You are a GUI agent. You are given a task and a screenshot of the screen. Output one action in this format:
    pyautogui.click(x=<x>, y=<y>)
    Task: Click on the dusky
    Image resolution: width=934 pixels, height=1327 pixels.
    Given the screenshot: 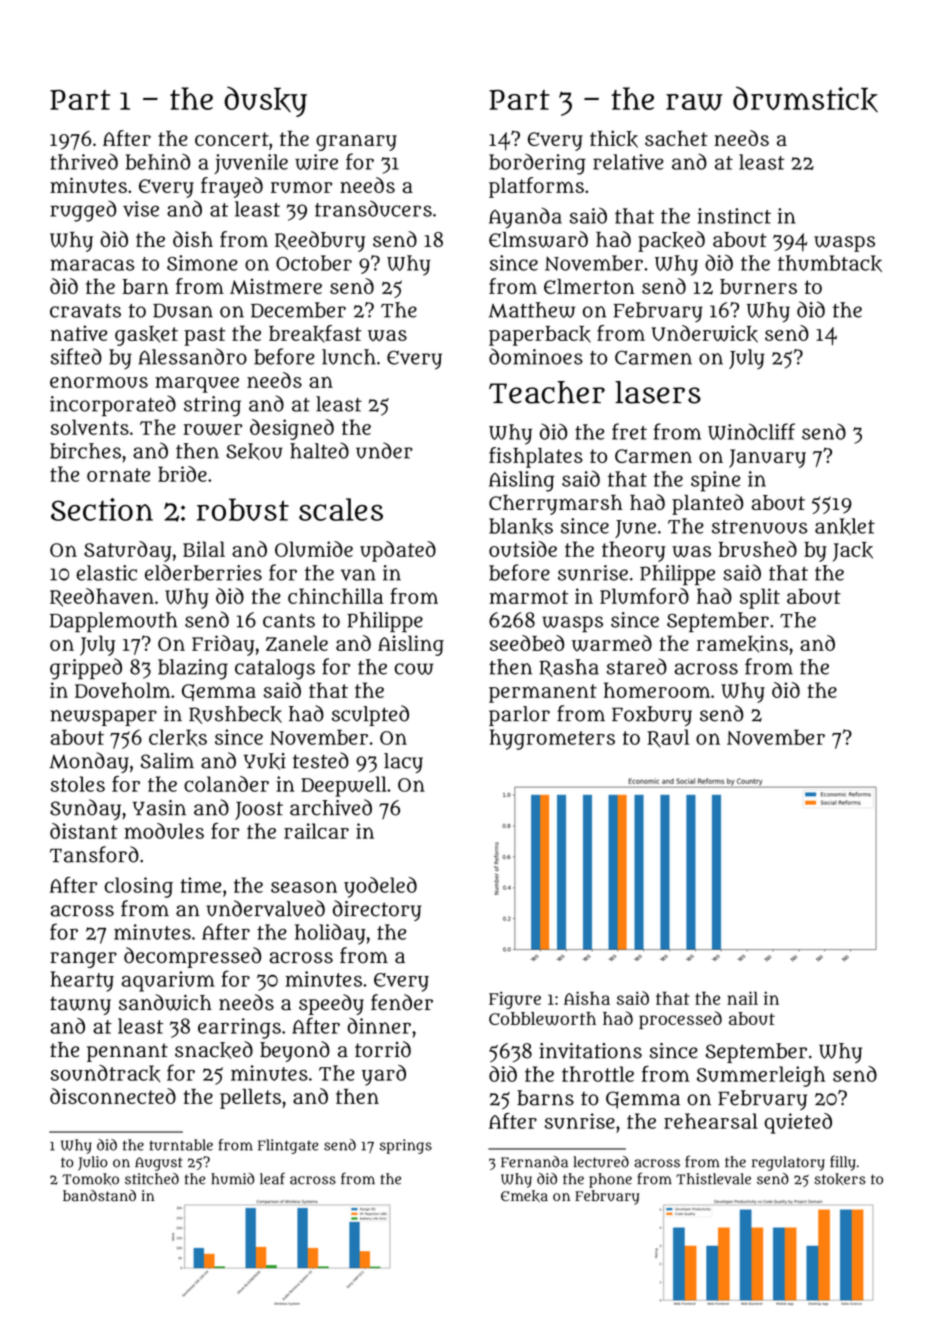 What is the action you would take?
    pyautogui.click(x=265, y=101)
